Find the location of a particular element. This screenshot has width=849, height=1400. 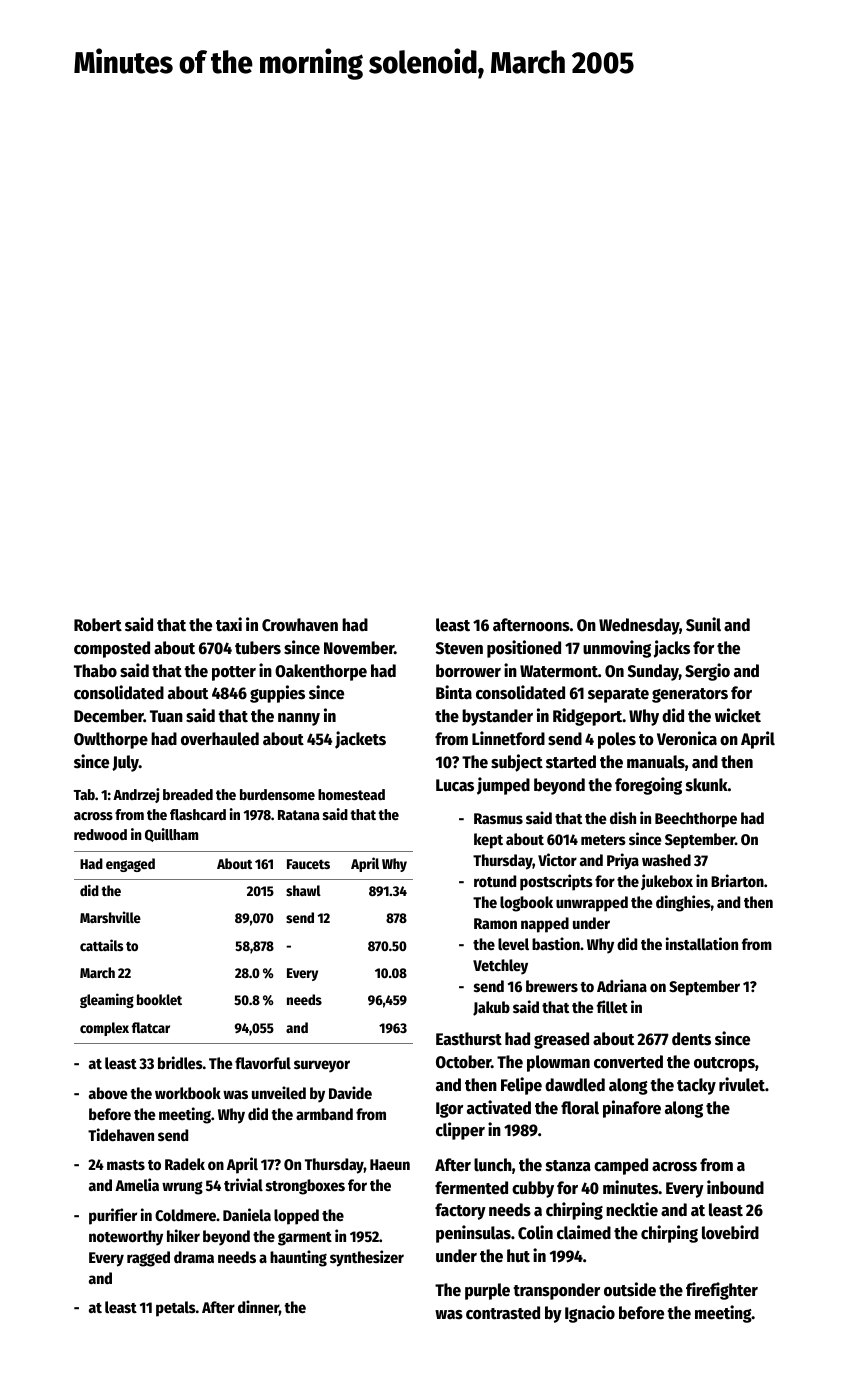

cattails is located at coordinates (101, 945).
